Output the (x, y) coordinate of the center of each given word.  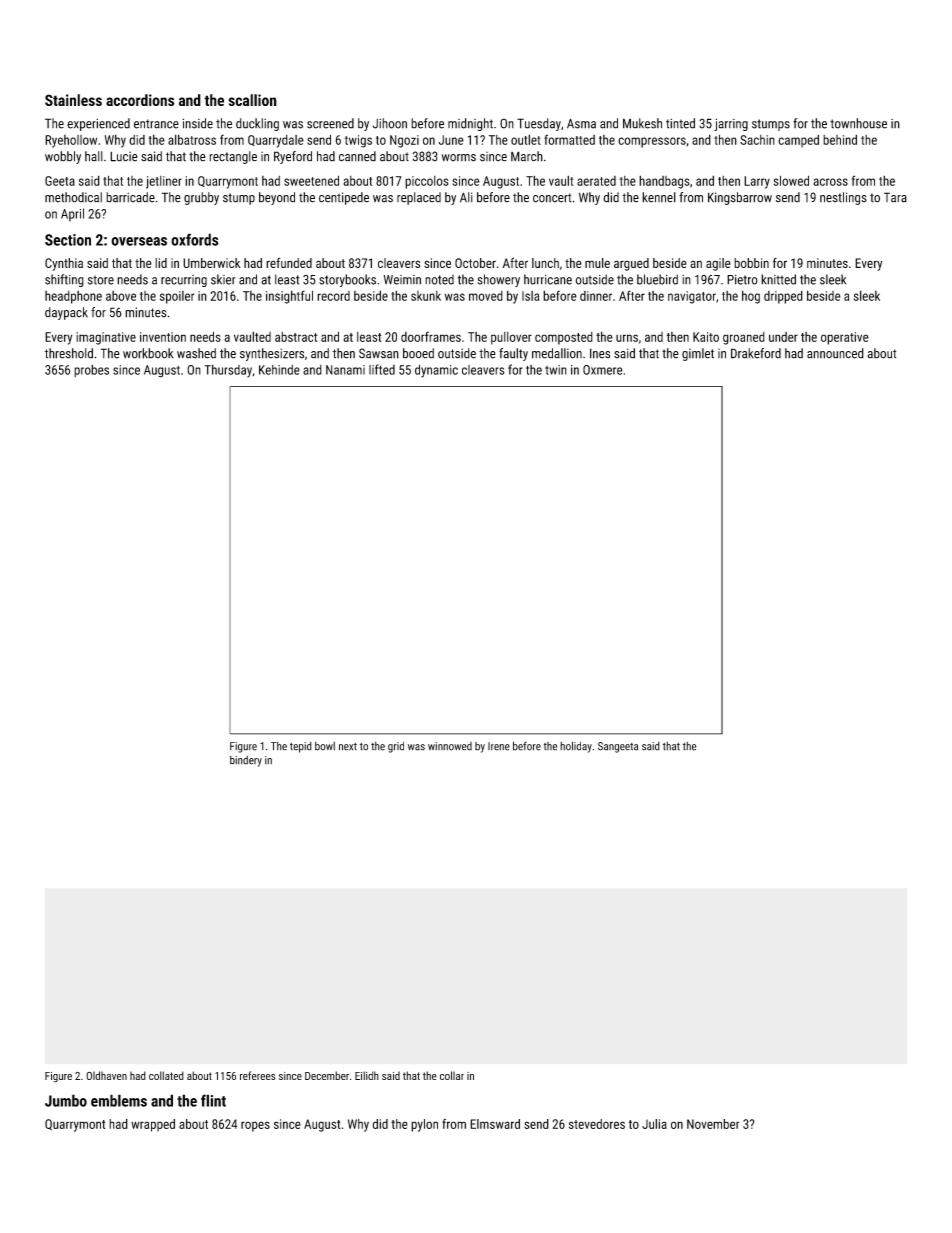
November (713, 1124)
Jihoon (390, 123)
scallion (252, 100)
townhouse (858, 123)
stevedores (597, 1124)
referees (257, 1075)
